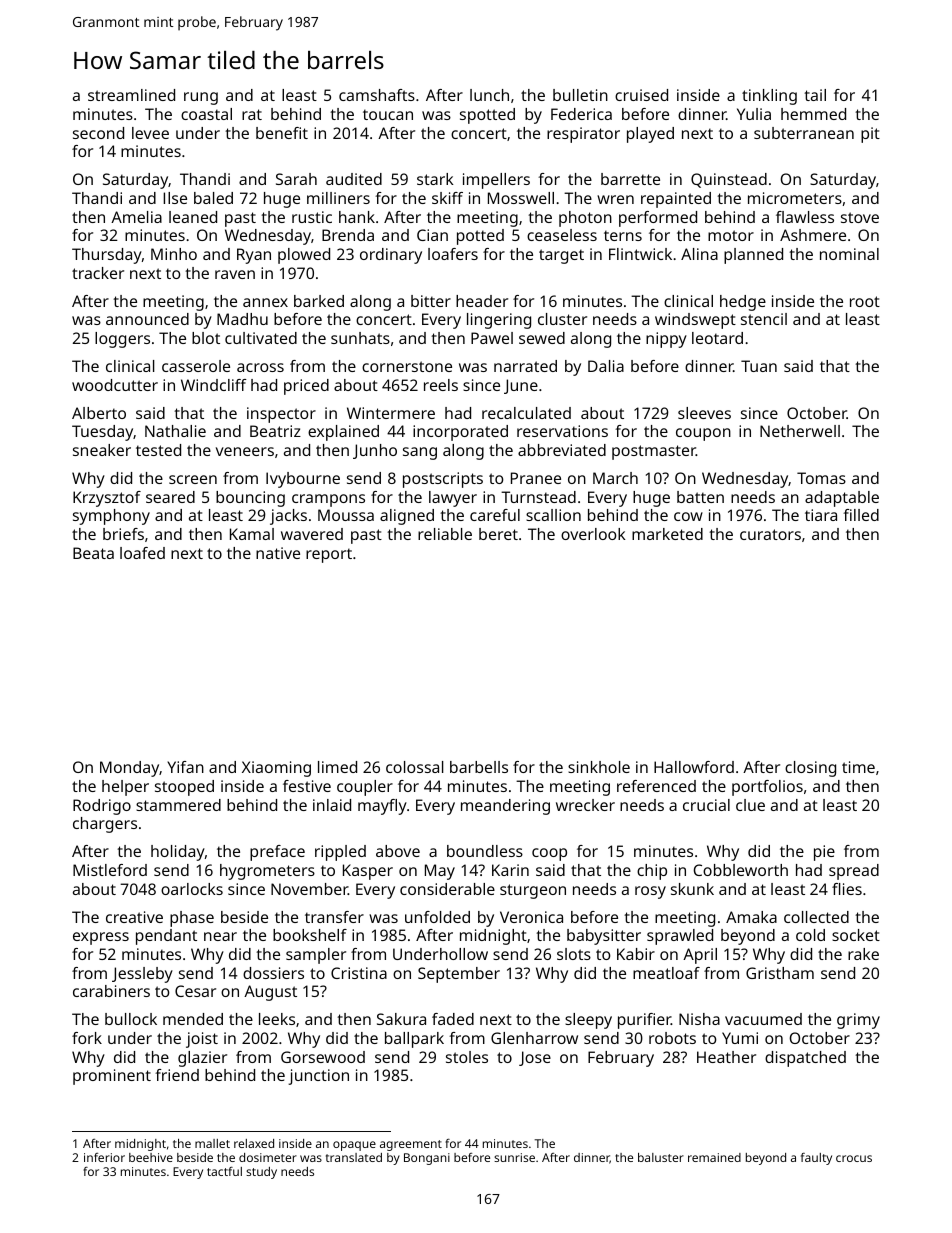 The image size is (952, 1233). Describe the element at coordinates (151, 1157) in the page. I see `beehive` at that location.
